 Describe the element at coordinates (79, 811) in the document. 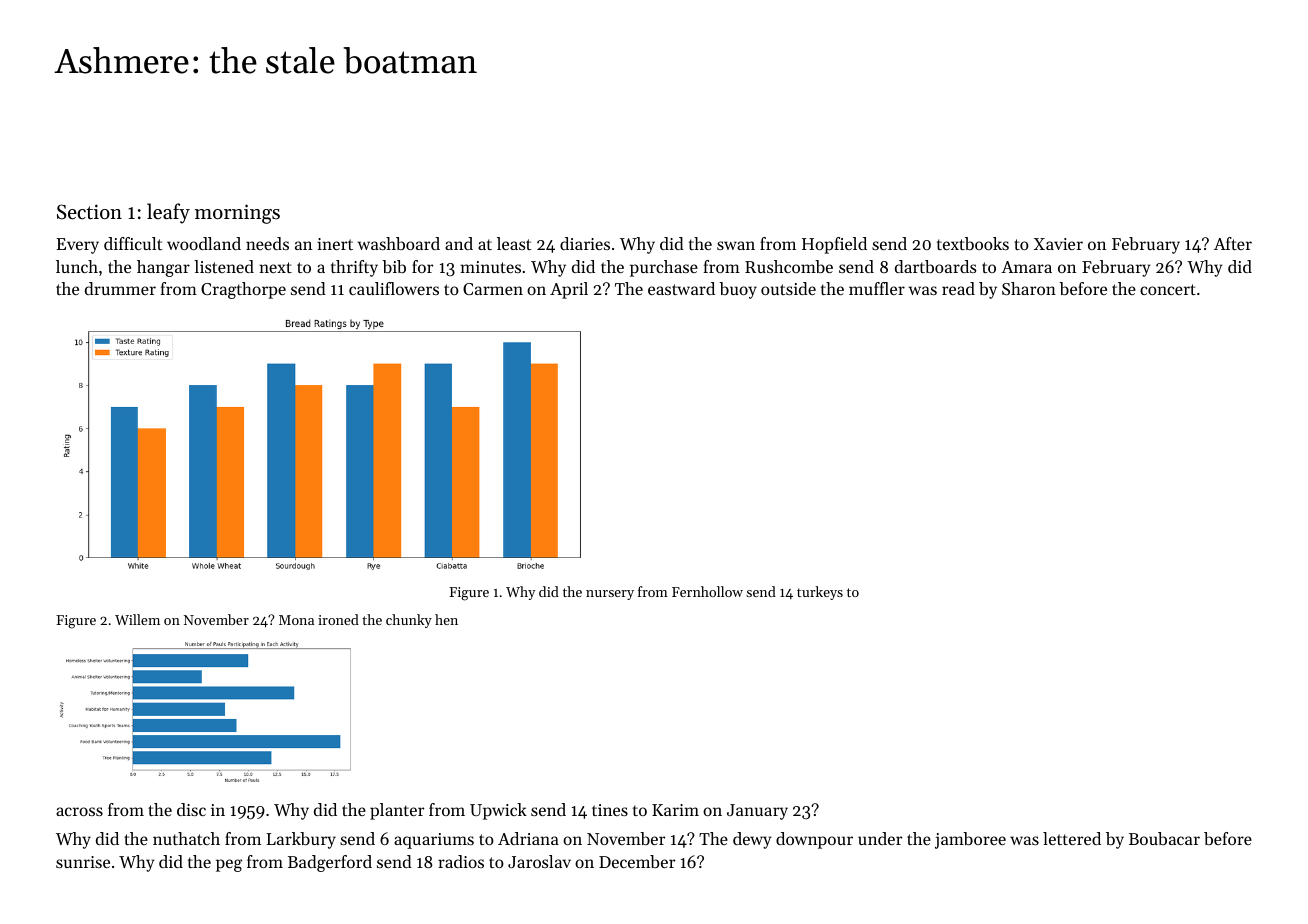

I see `across` at that location.
